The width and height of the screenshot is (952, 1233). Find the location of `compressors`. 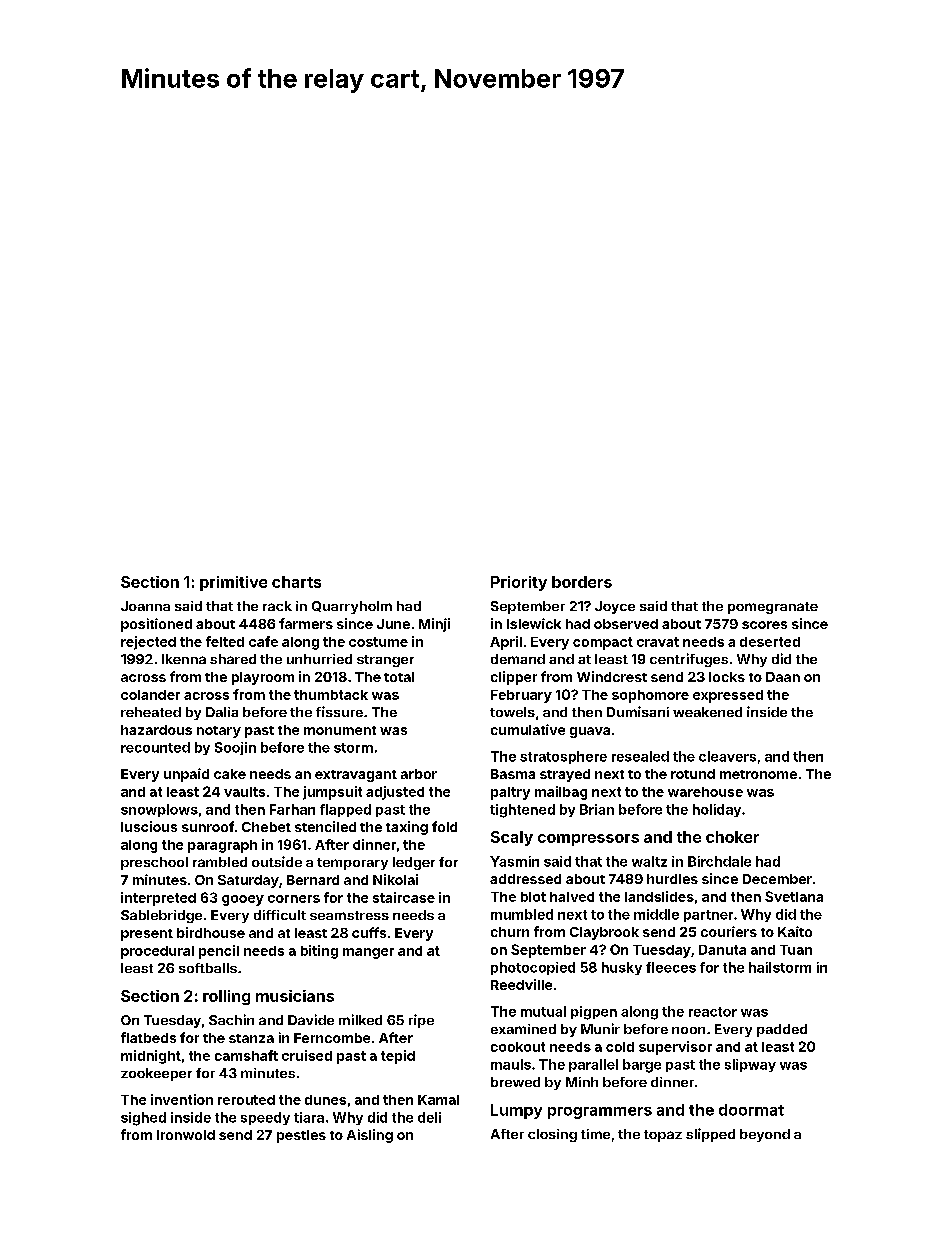

compressors is located at coordinates (588, 840).
